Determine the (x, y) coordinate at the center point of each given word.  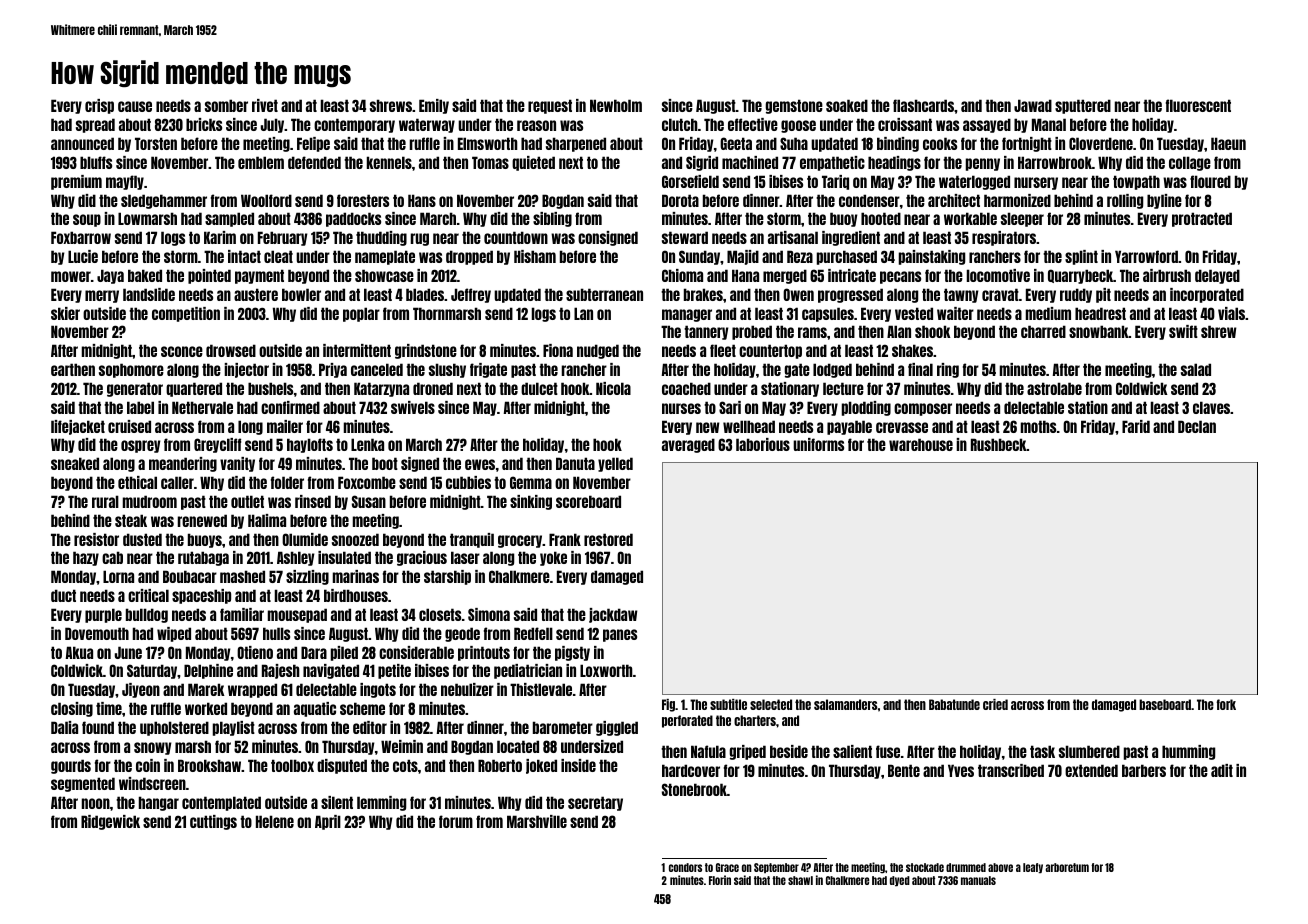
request (550, 106)
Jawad (1033, 105)
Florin (720, 880)
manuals (978, 880)
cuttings (213, 822)
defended (314, 162)
